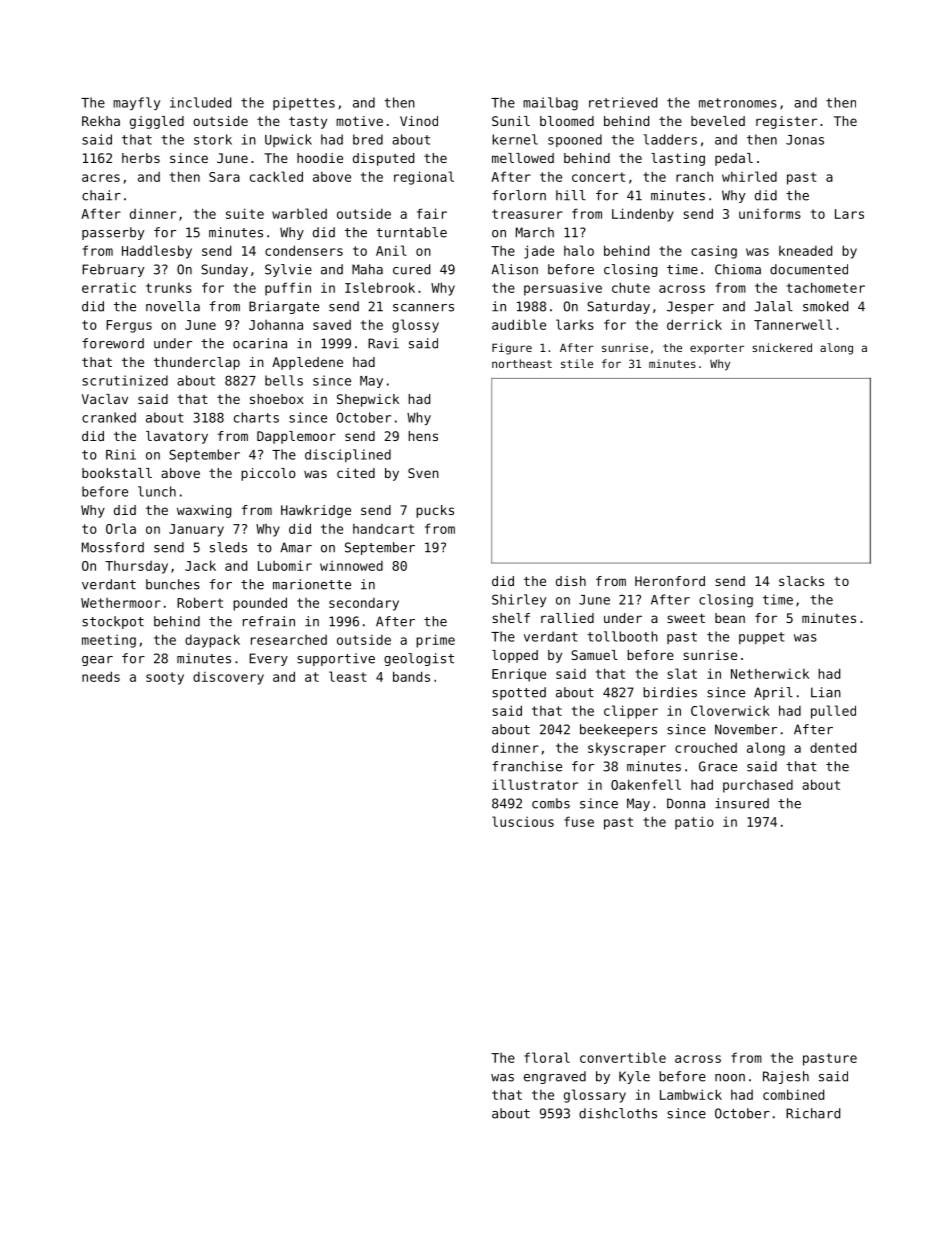 The image size is (952, 1233). I want to click on spotted, so click(519, 693).
